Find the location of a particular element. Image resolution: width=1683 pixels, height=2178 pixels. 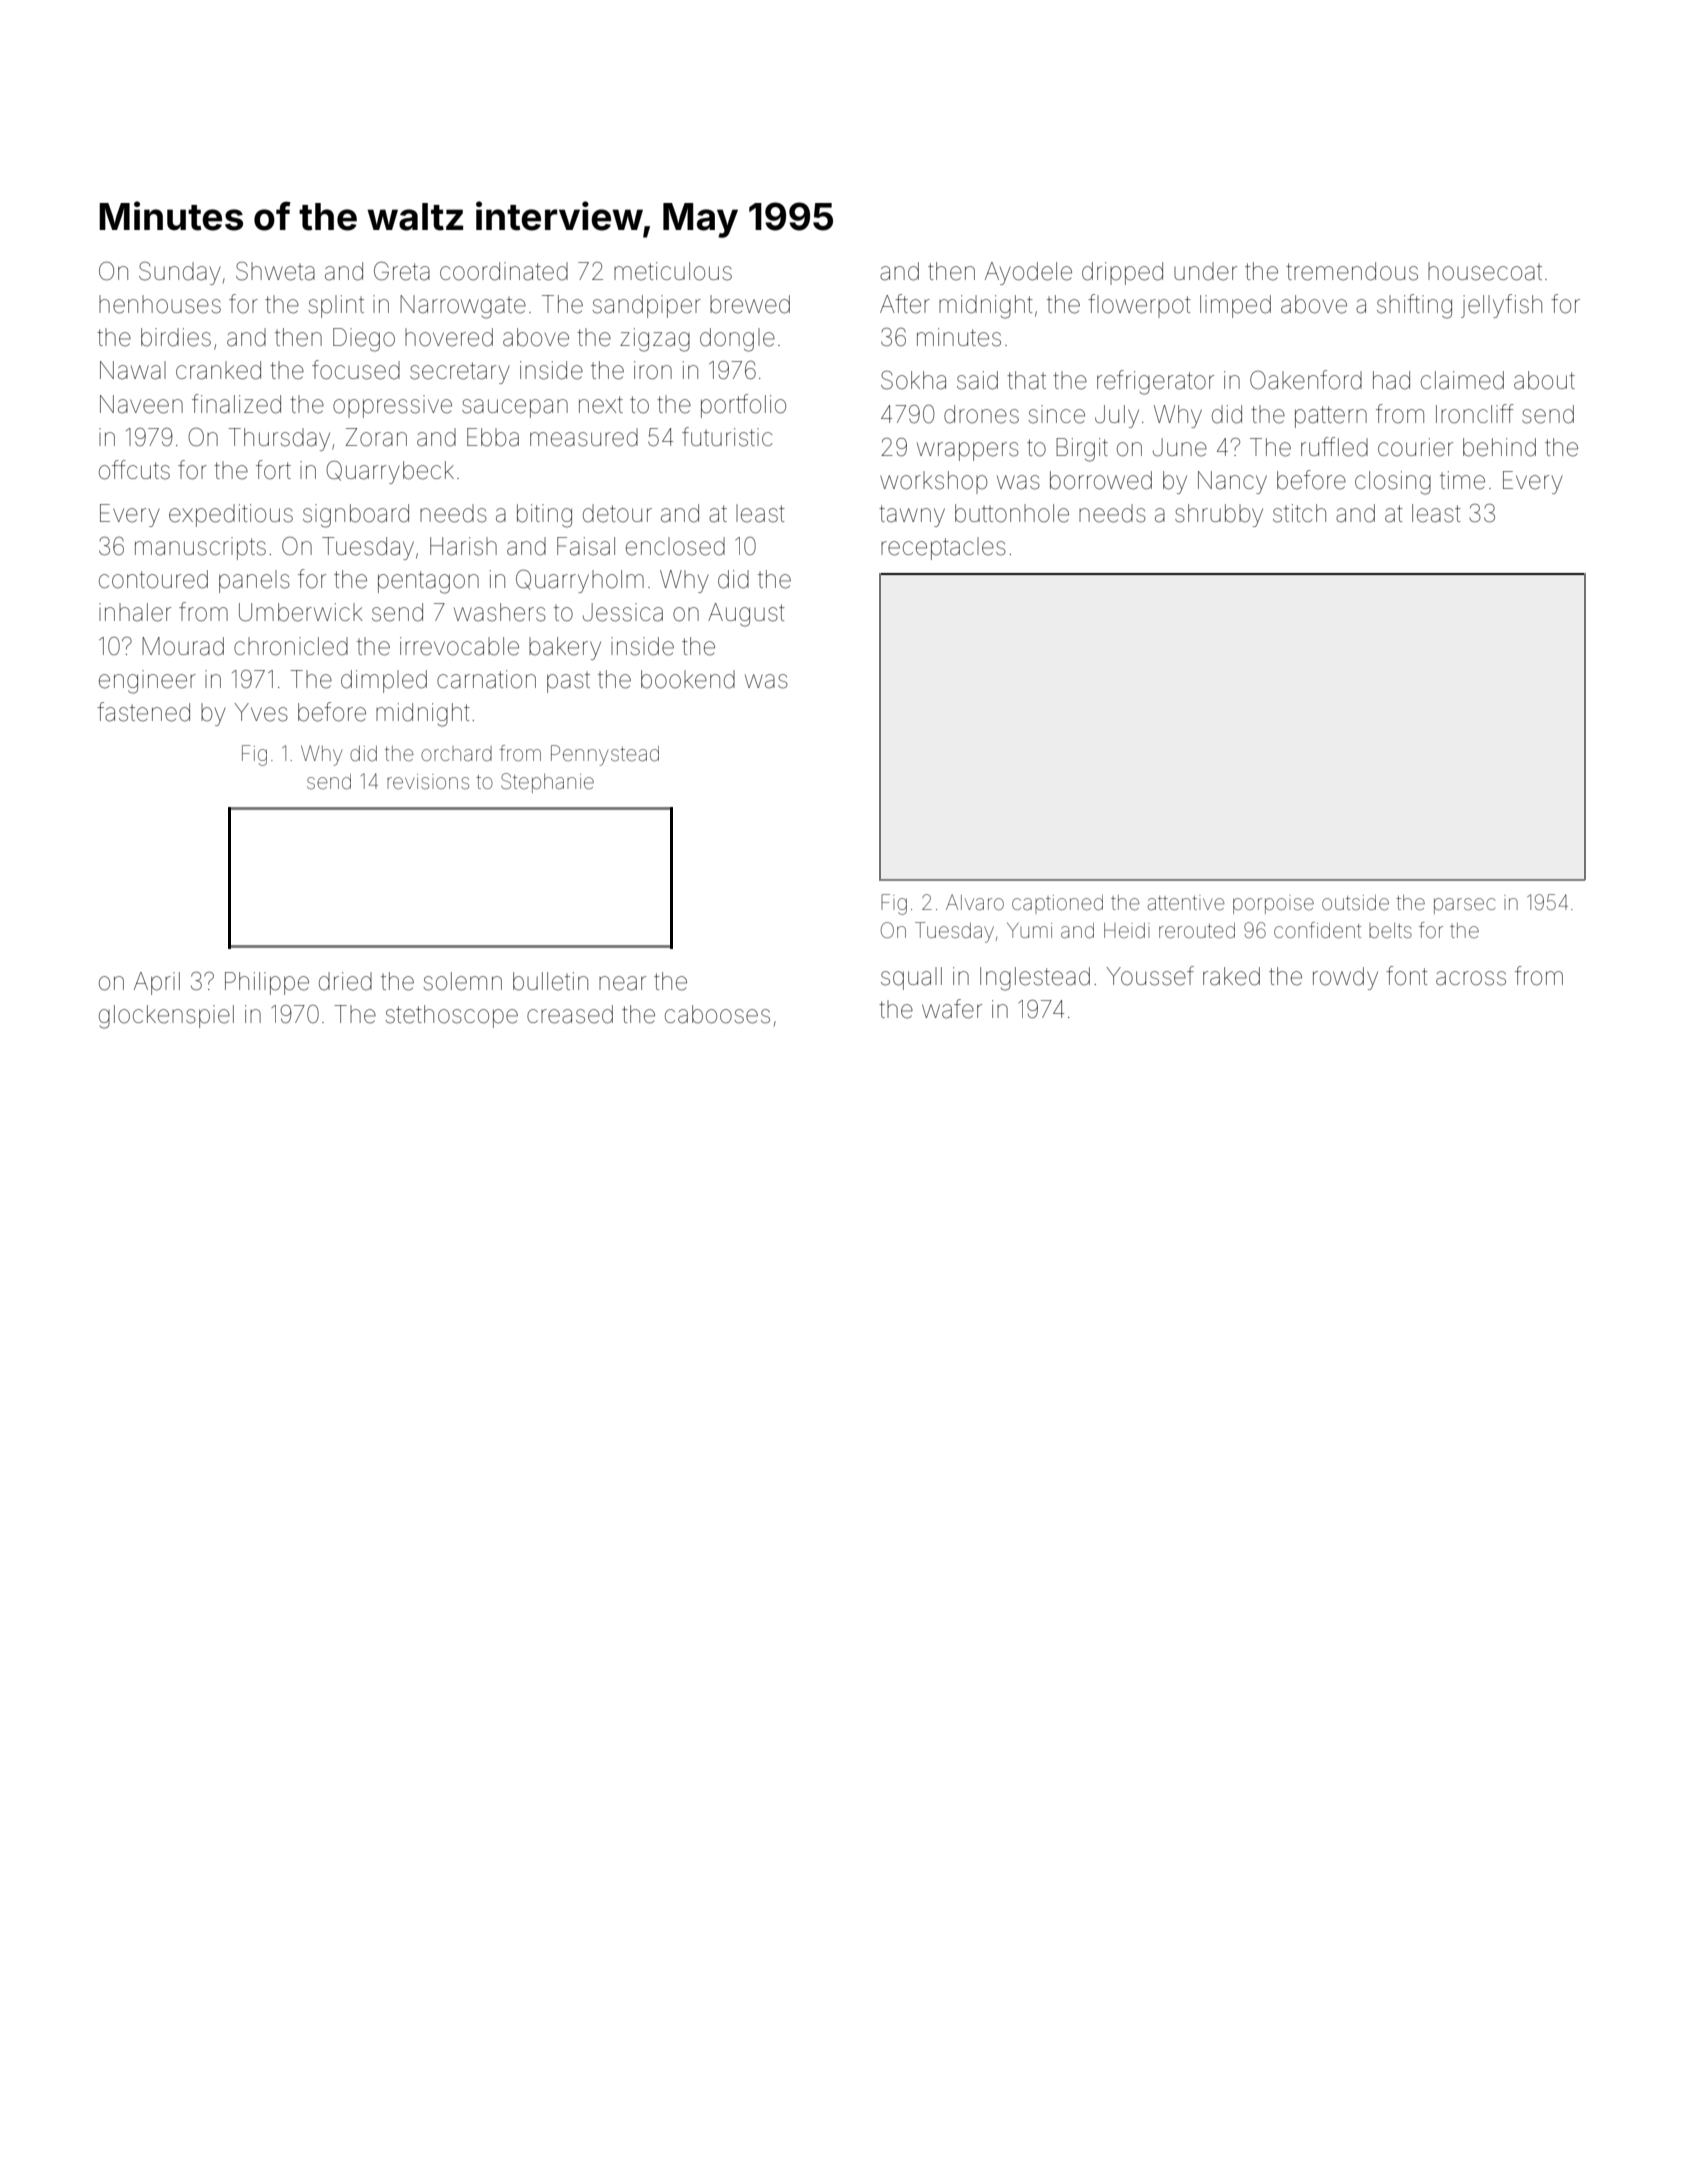

about is located at coordinates (1544, 380).
